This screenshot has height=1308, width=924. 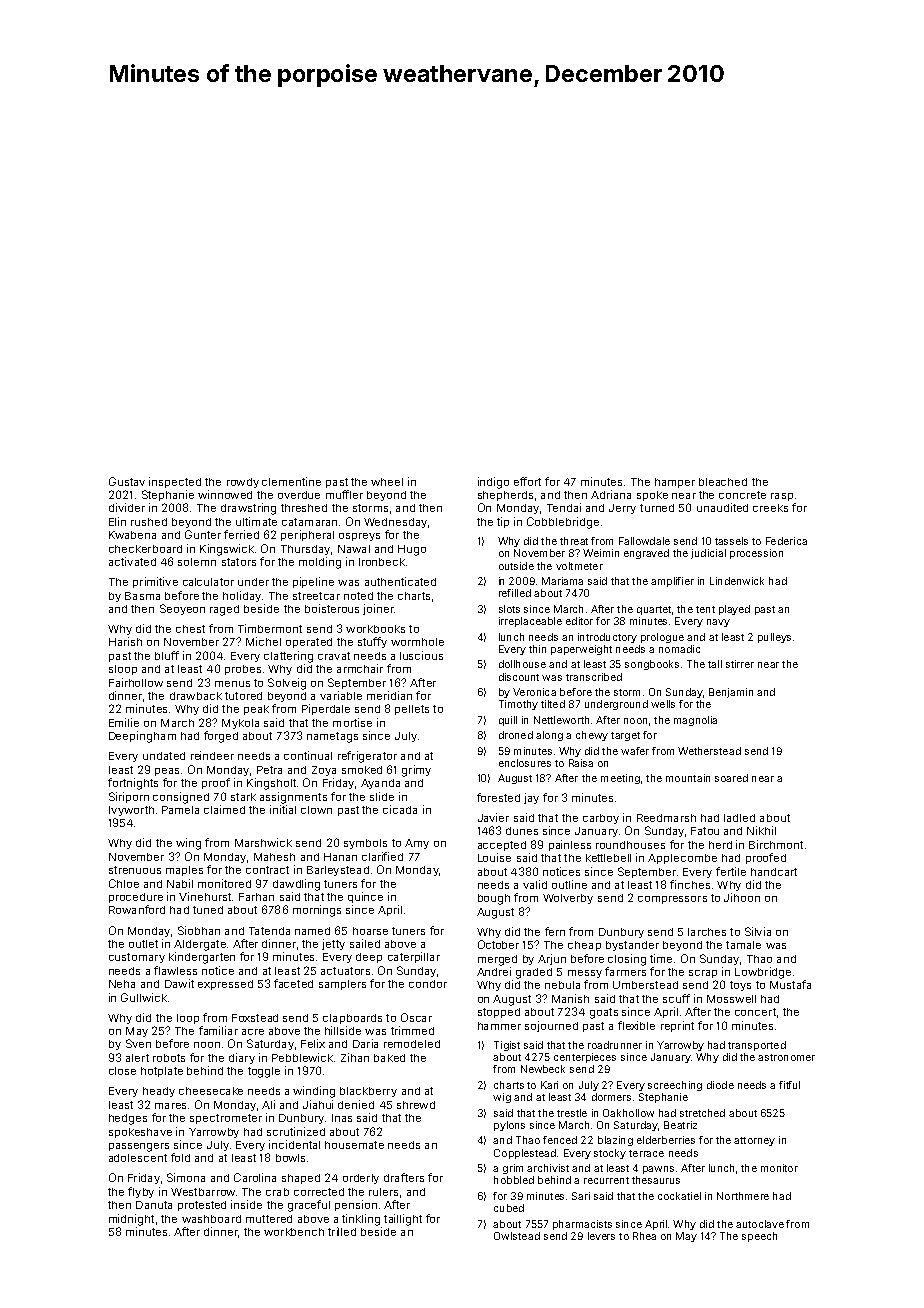 I want to click on incidental, so click(x=294, y=1144).
